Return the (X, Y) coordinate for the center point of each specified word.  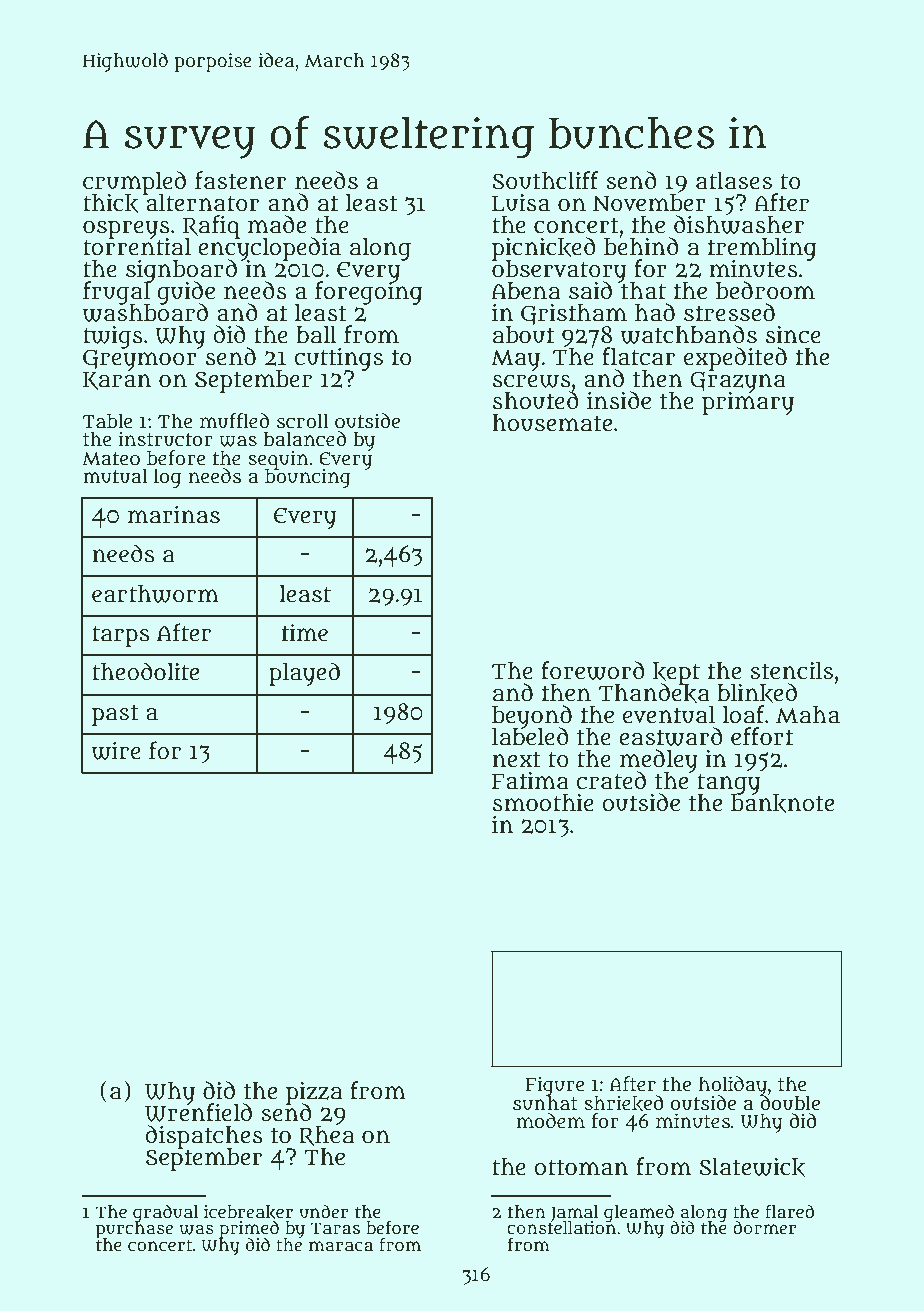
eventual (669, 715)
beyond (532, 716)
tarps (120, 636)
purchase (134, 1230)
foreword (593, 670)
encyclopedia (269, 249)
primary (748, 403)
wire (116, 751)
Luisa (521, 203)
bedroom (765, 290)
